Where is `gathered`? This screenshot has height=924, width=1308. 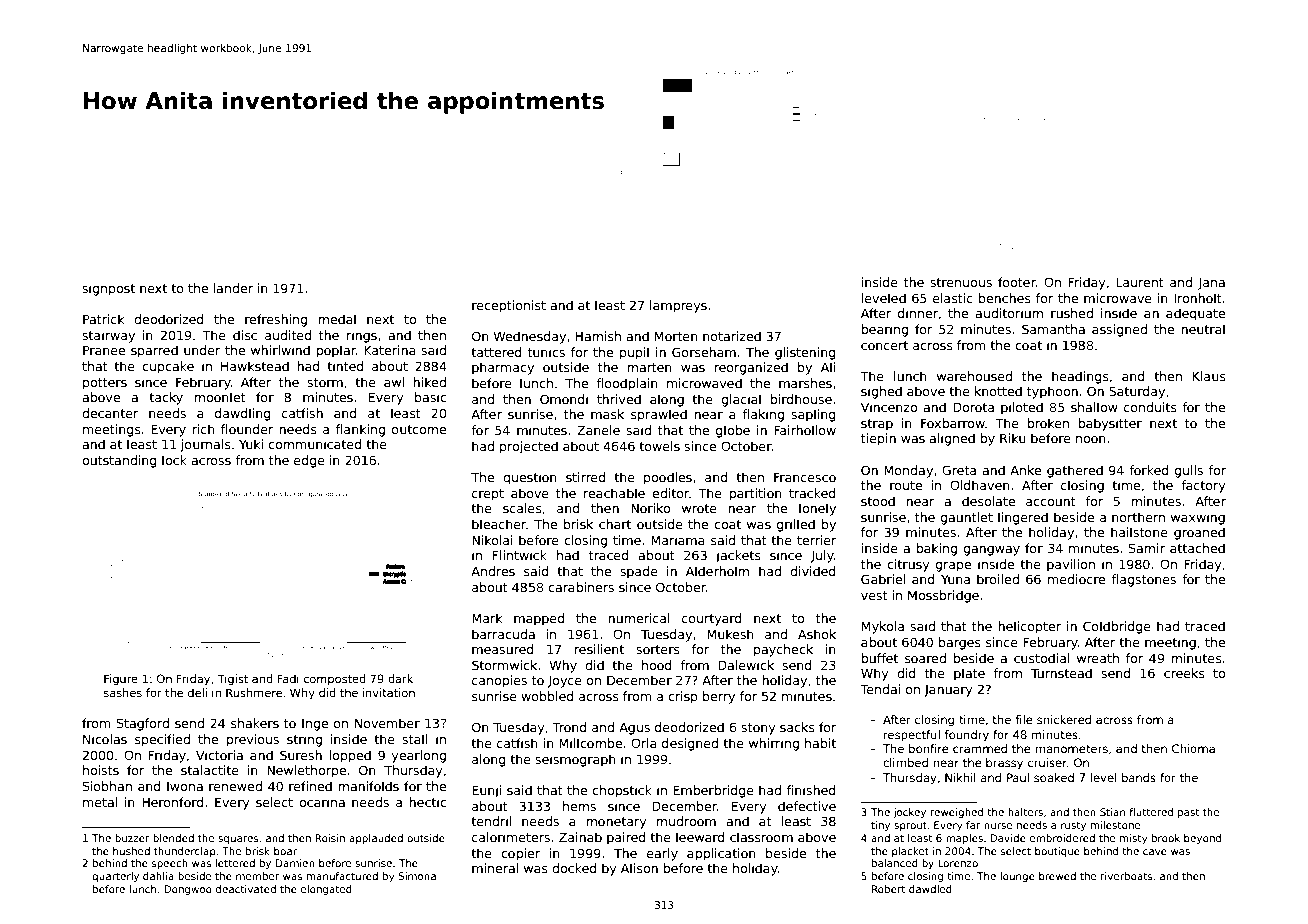 gathered is located at coordinates (1075, 471).
